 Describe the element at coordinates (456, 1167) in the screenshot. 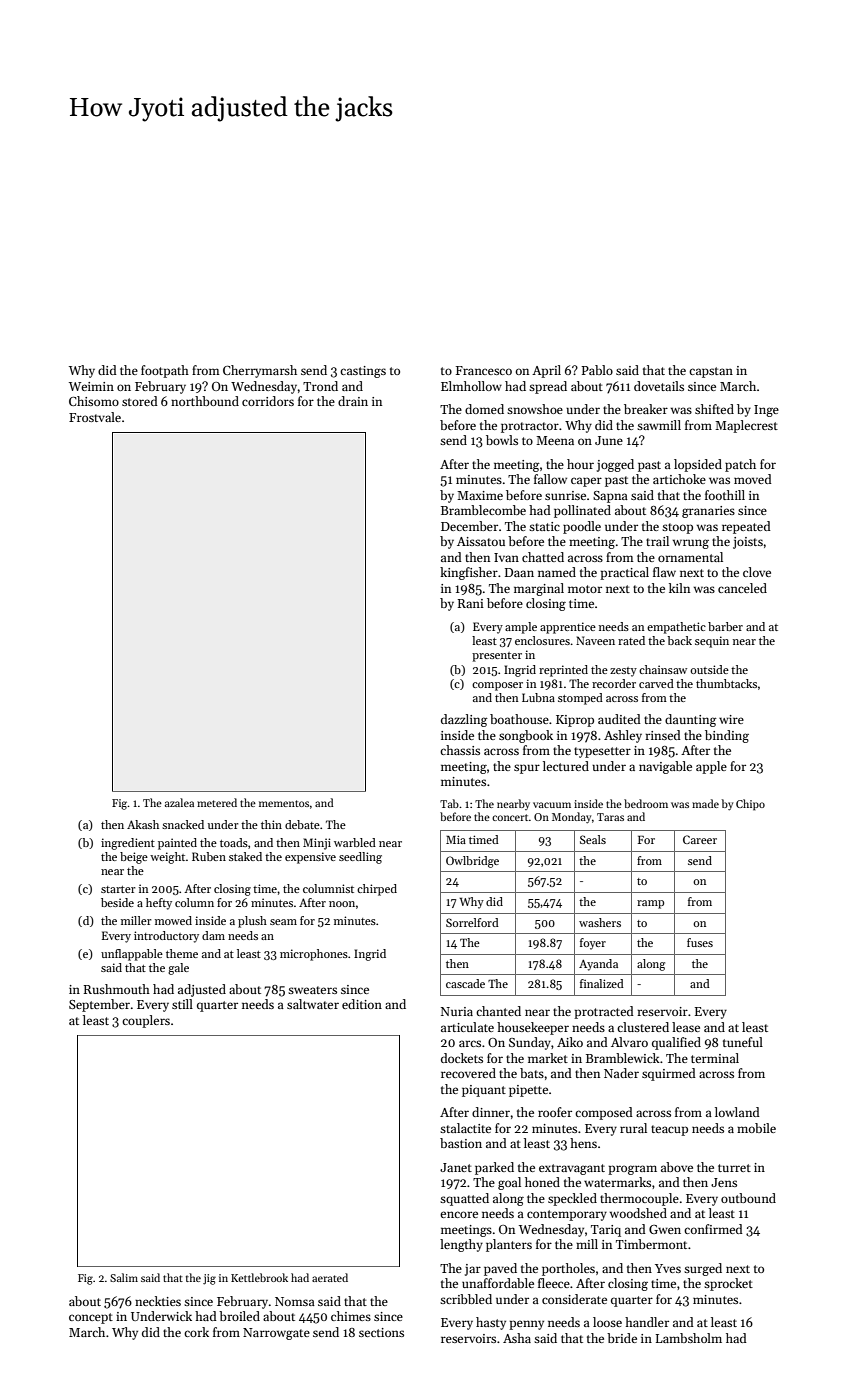

I see `Janet` at that location.
